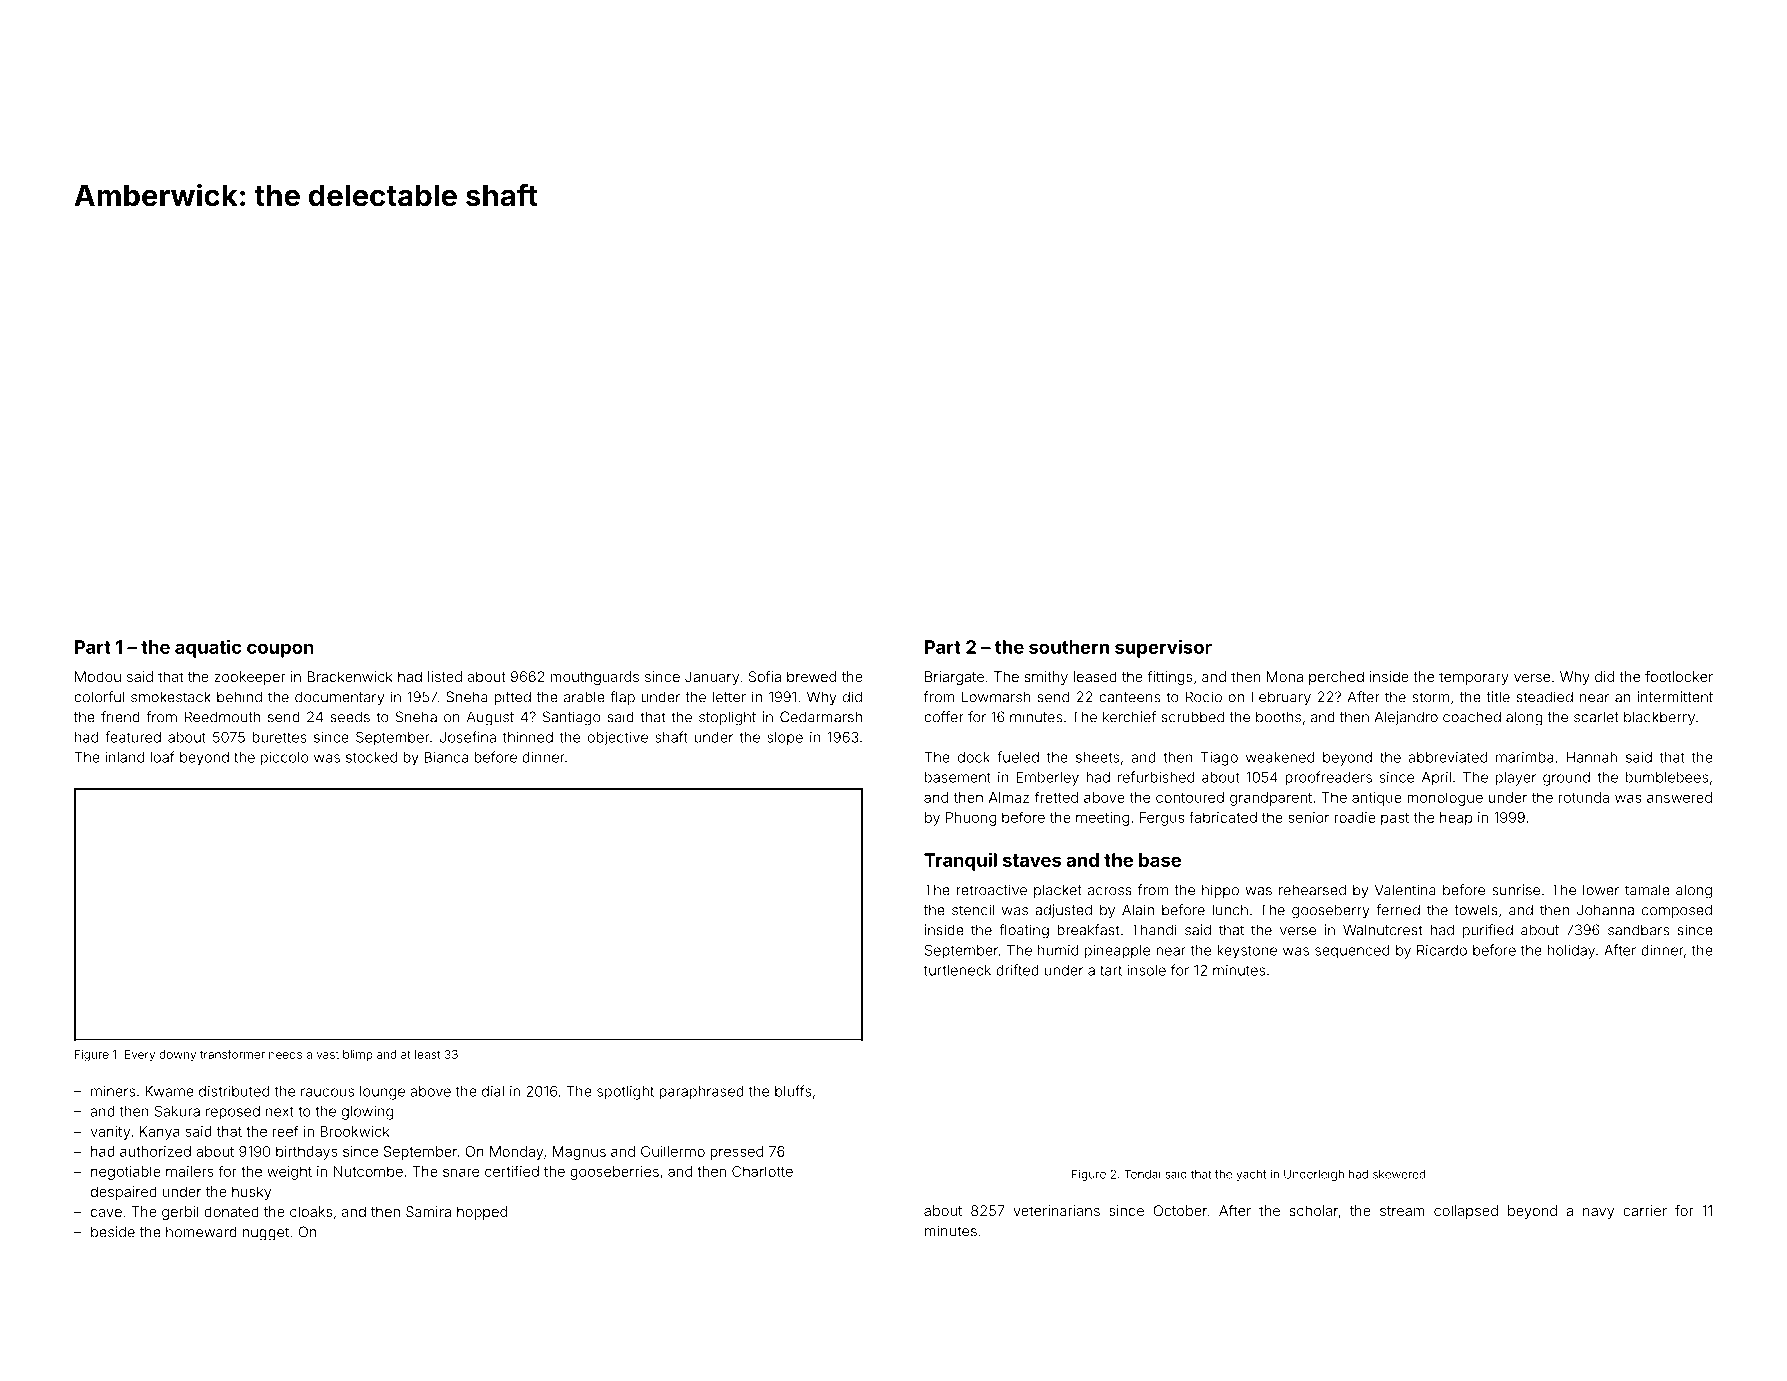 The width and height of the screenshot is (1787, 1381). Describe the element at coordinates (1163, 648) in the screenshot. I see `supervisor` at that location.
